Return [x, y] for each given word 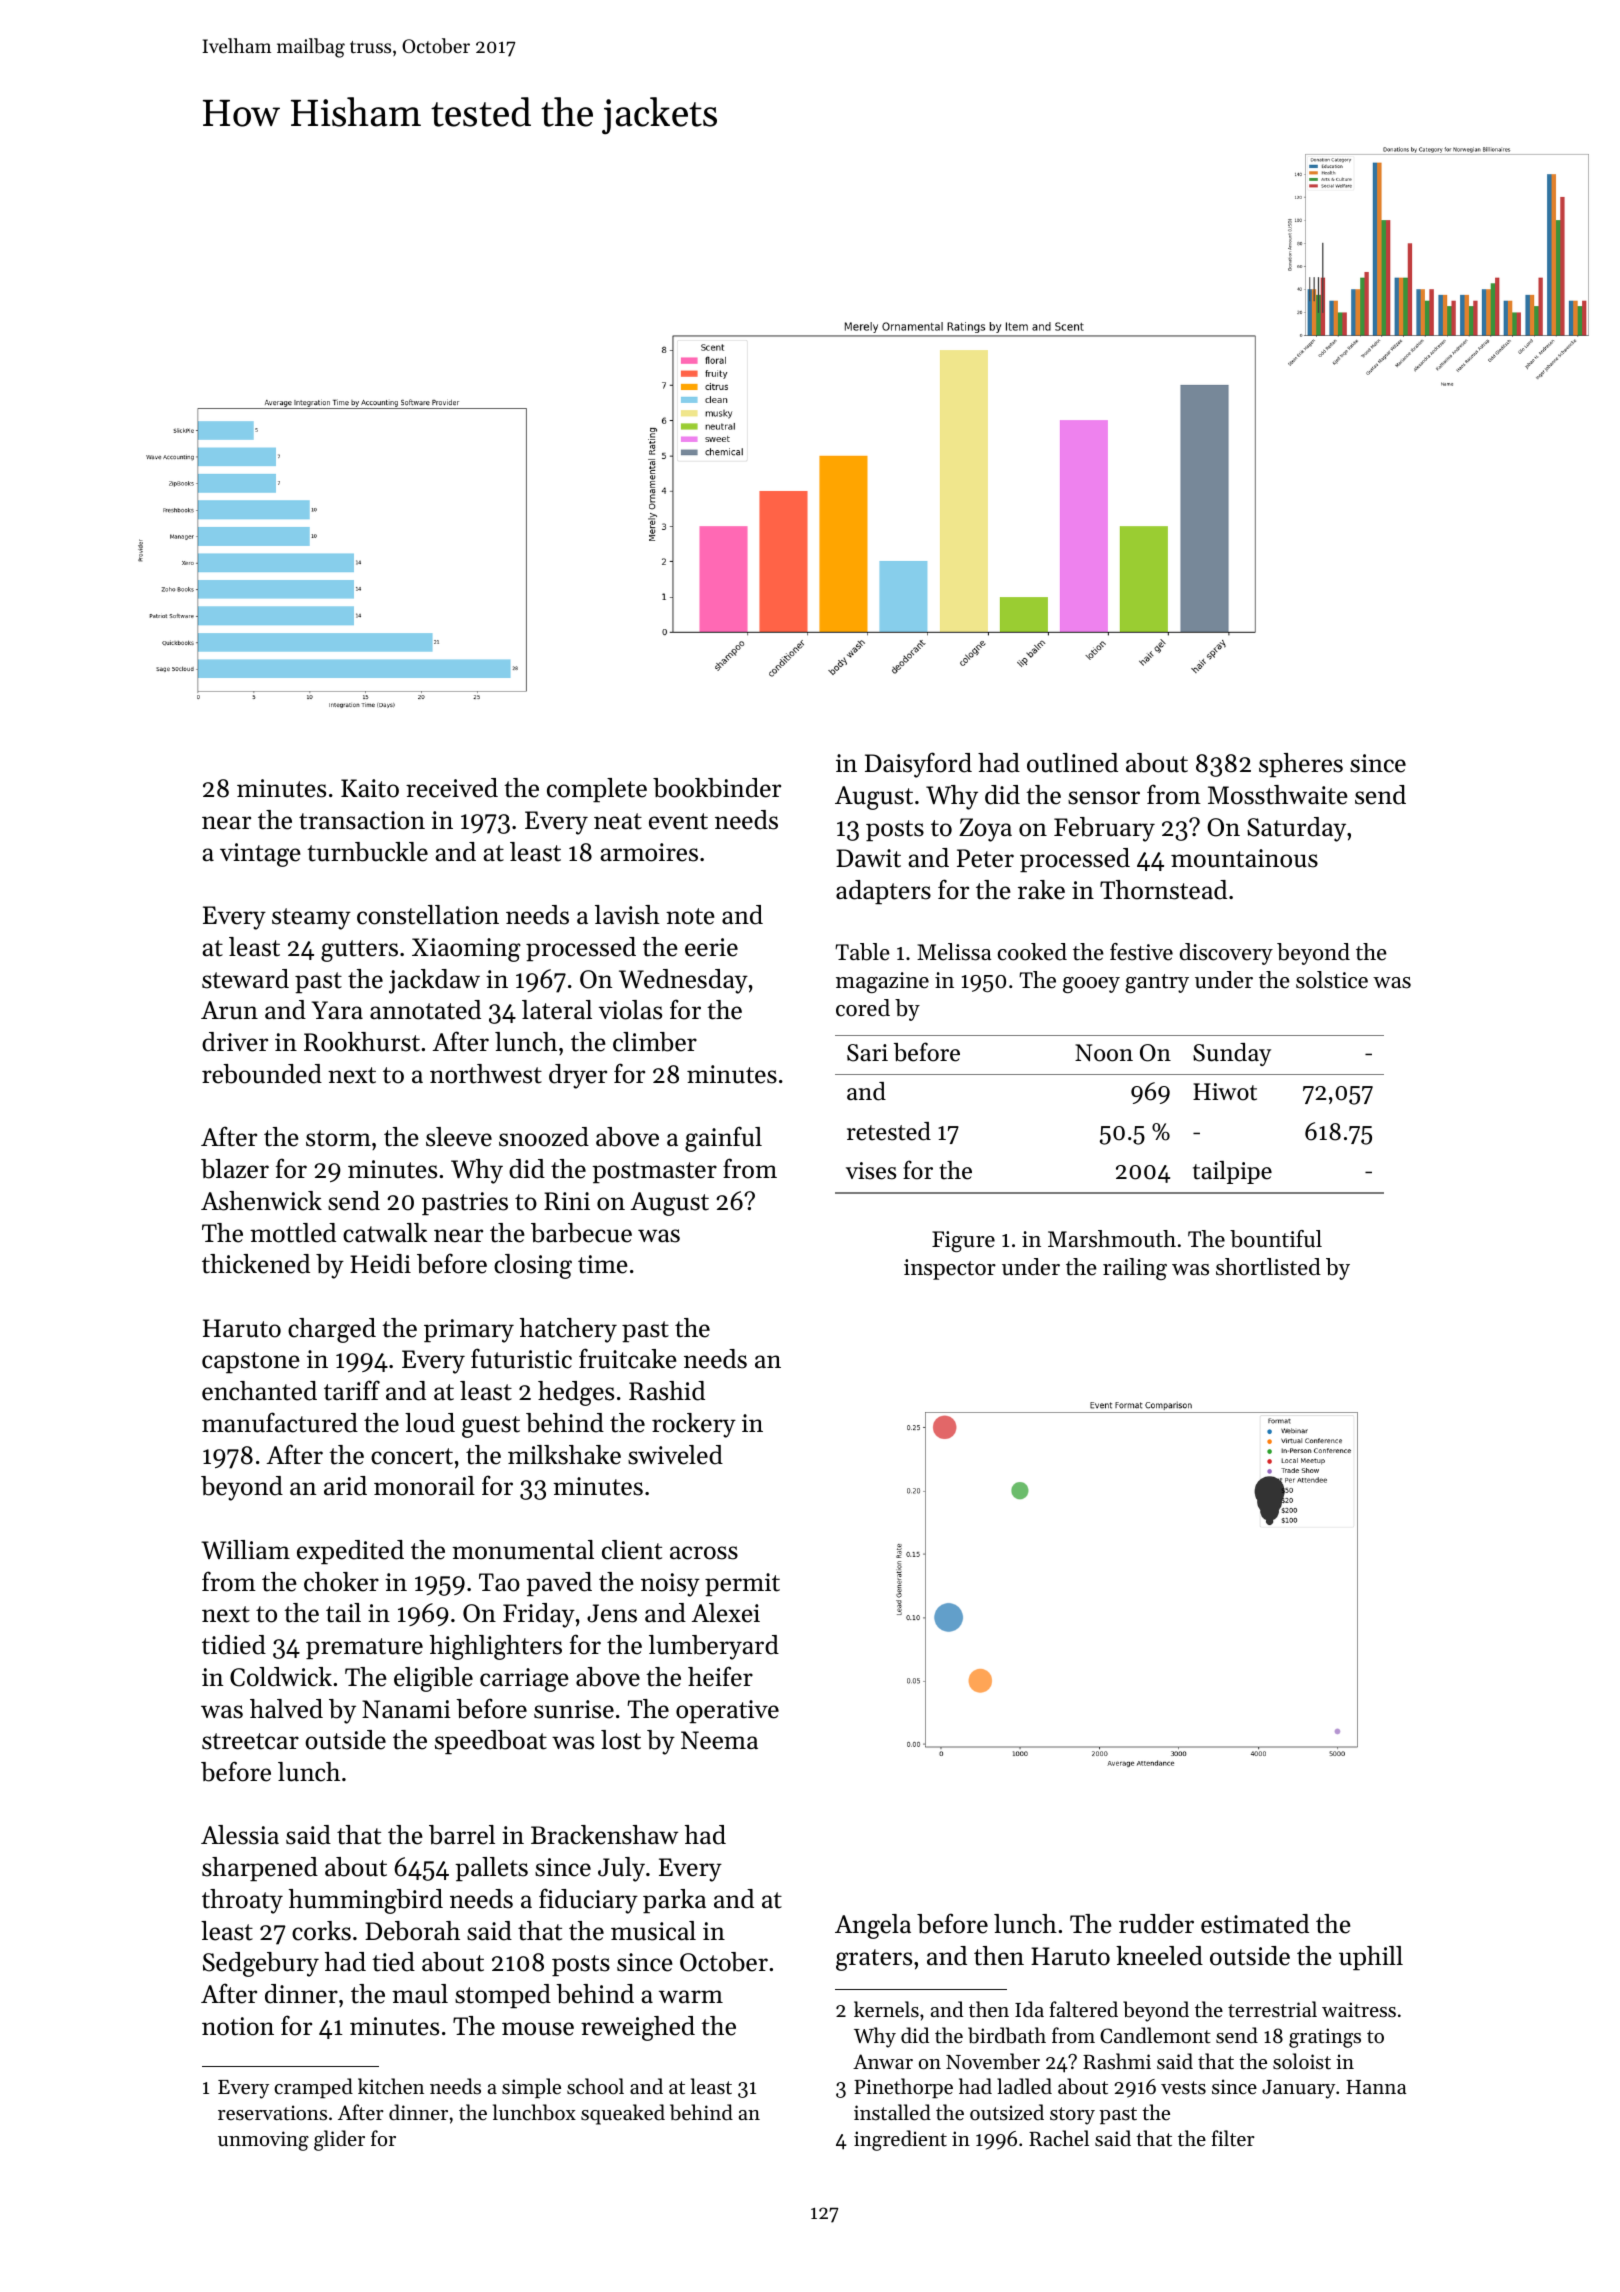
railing [1135, 1269]
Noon [1104, 1053]
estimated [1255, 1924]
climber [655, 1042]
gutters [359, 951]
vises [871, 1171]
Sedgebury [261, 1964]
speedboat [491, 1742]
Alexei [726, 1613]
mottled [293, 1233]
